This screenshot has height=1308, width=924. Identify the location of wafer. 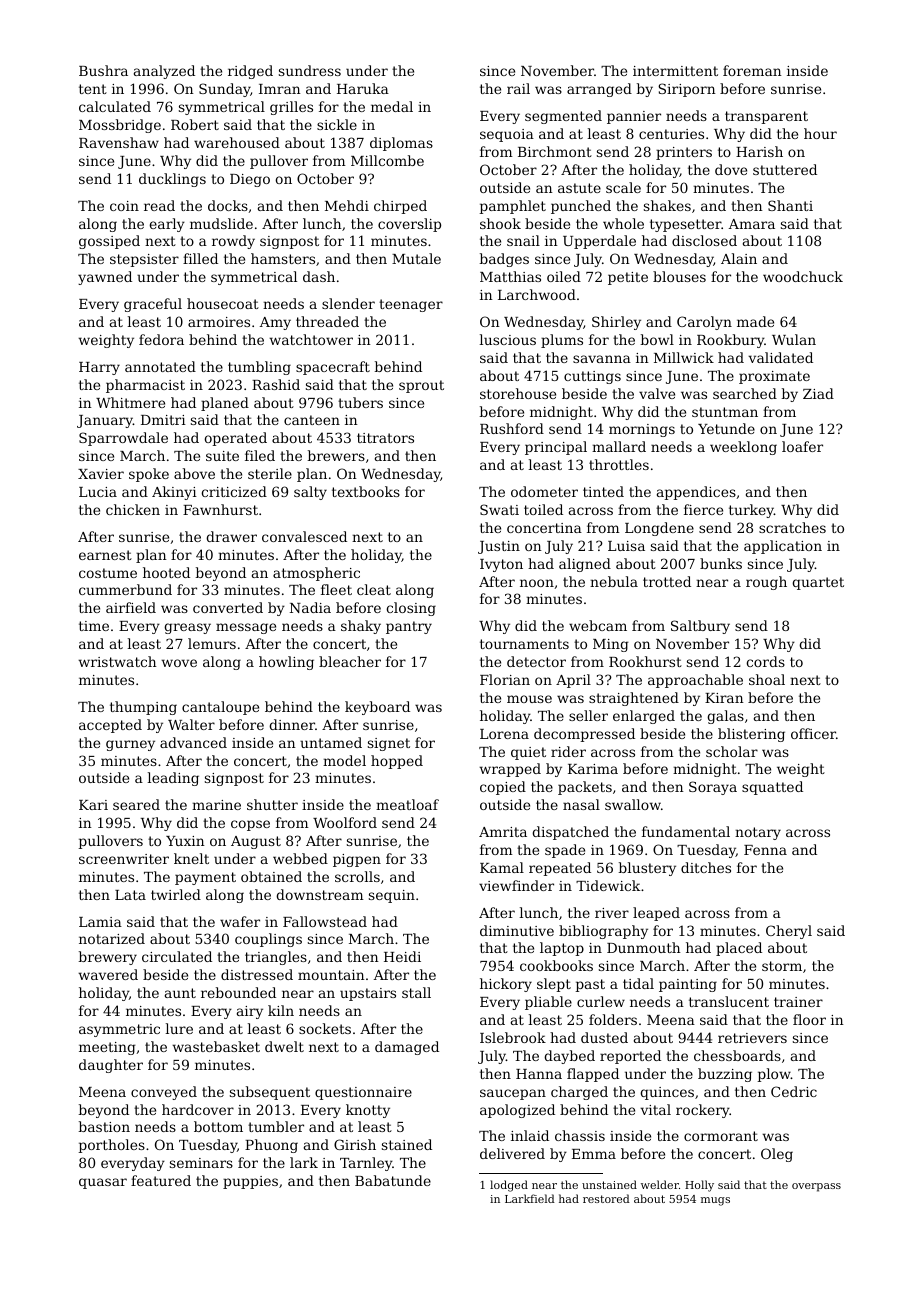
(240, 921).
